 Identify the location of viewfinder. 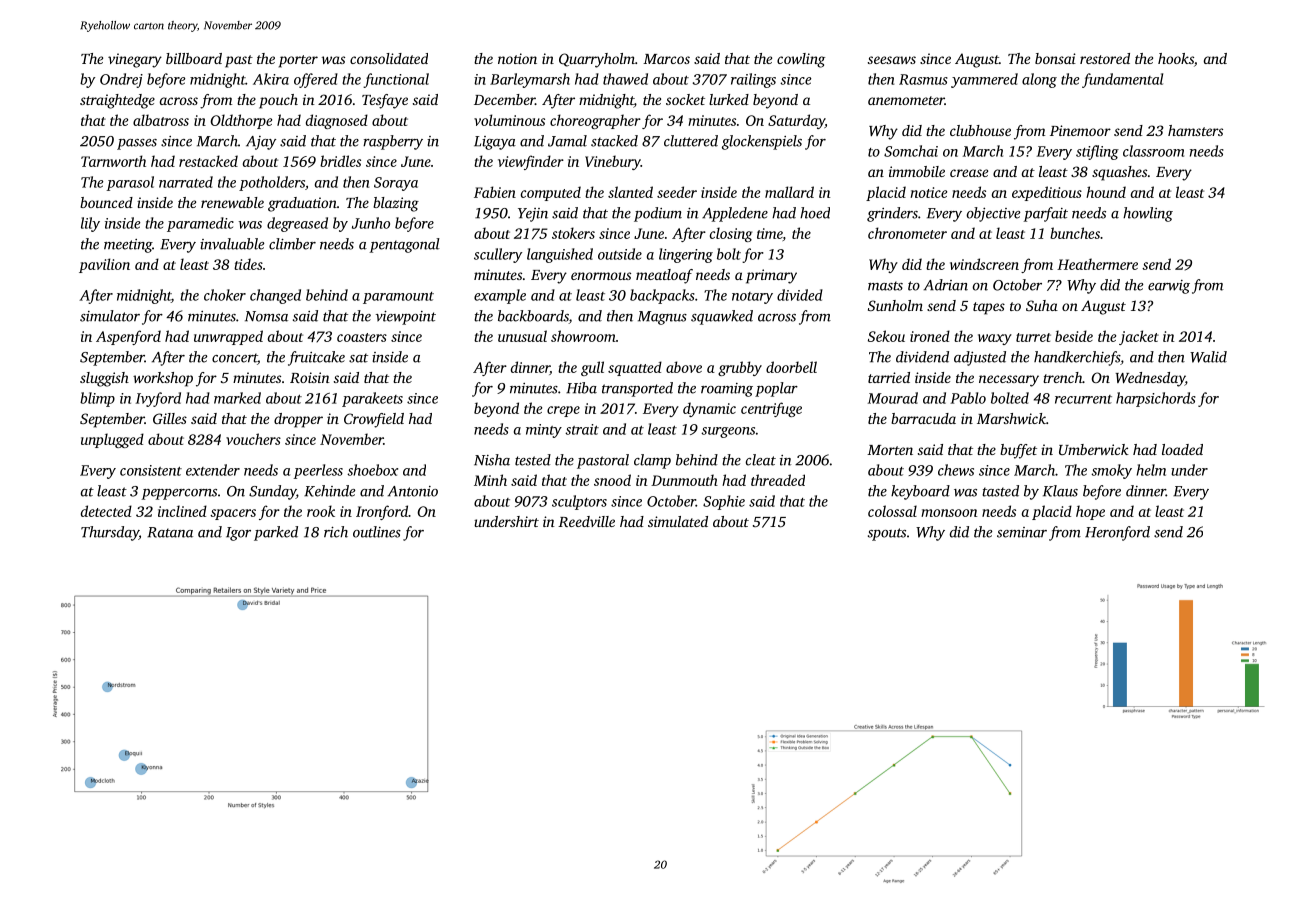
(531, 162).
